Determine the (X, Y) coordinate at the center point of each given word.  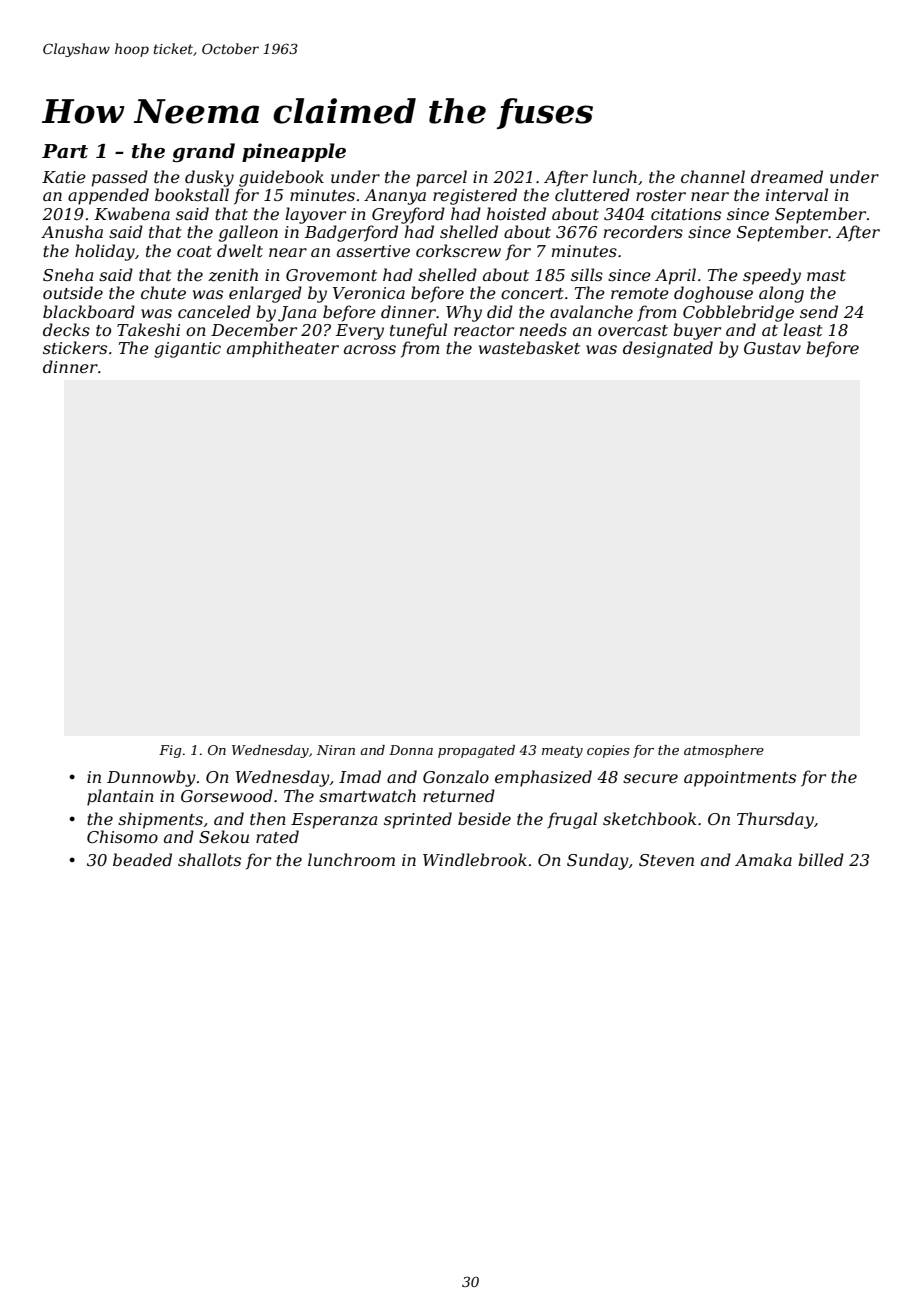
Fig (170, 751)
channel (713, 176)
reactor (484, 330)
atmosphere (724, 751)
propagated (476, 751)
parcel (441, 178)
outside (73, 292)
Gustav (772, 348)
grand (204, 152)
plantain (120, 797)
